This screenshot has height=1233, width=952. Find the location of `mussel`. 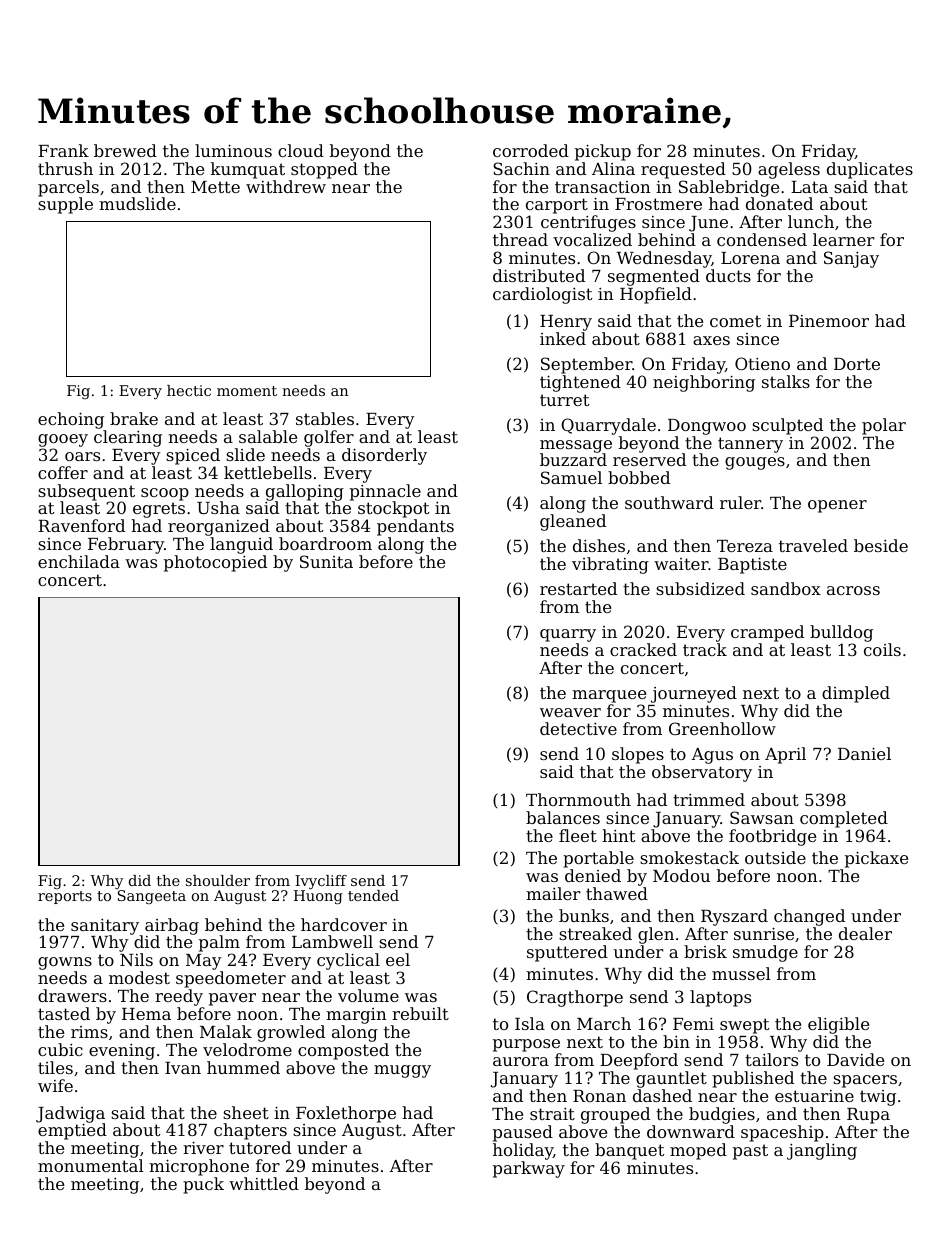

mussel is located at coordinates (741, 973).
